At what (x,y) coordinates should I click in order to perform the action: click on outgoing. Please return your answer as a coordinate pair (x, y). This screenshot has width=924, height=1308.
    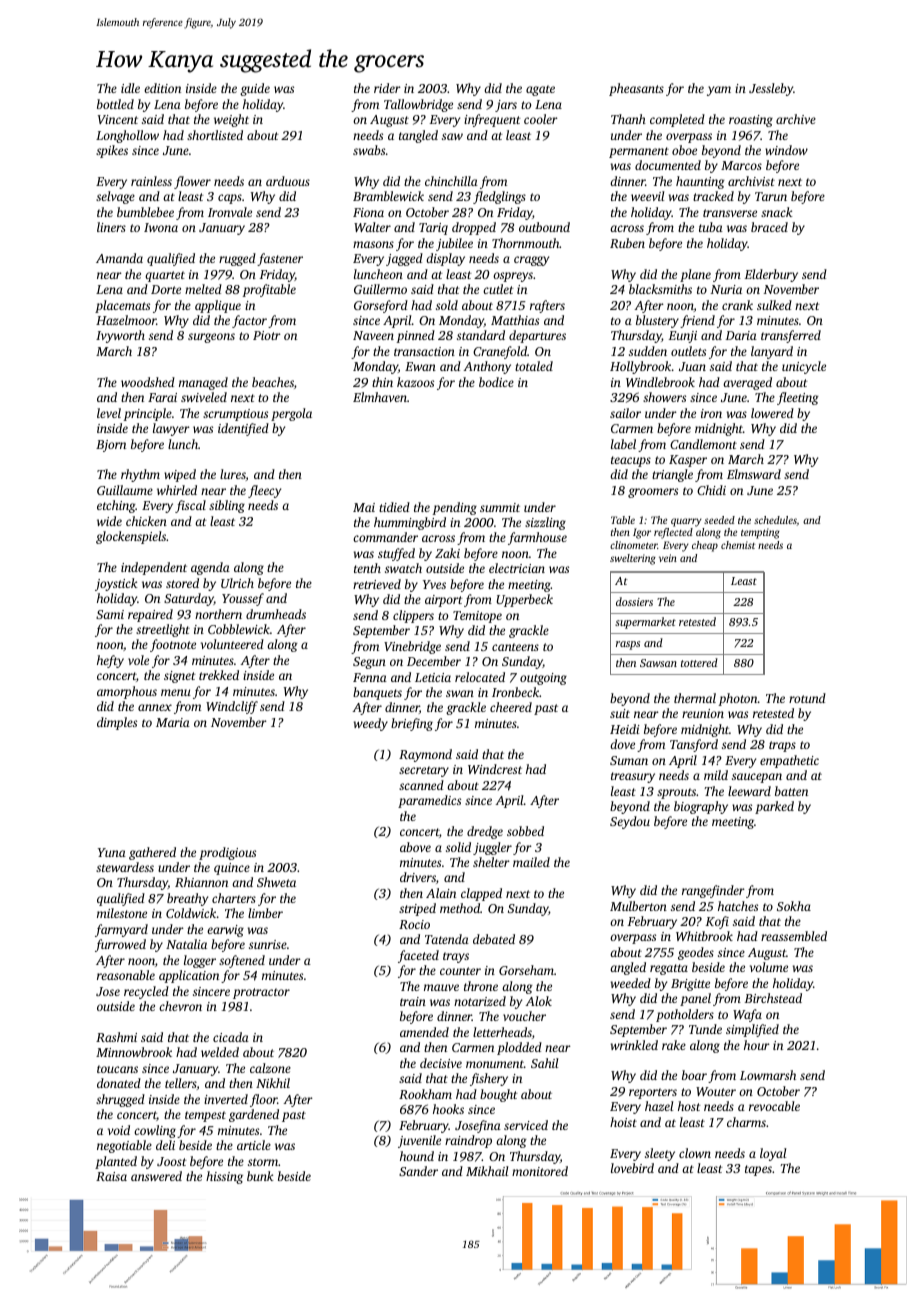
    Looking at the image, I should click on (543, 679).
